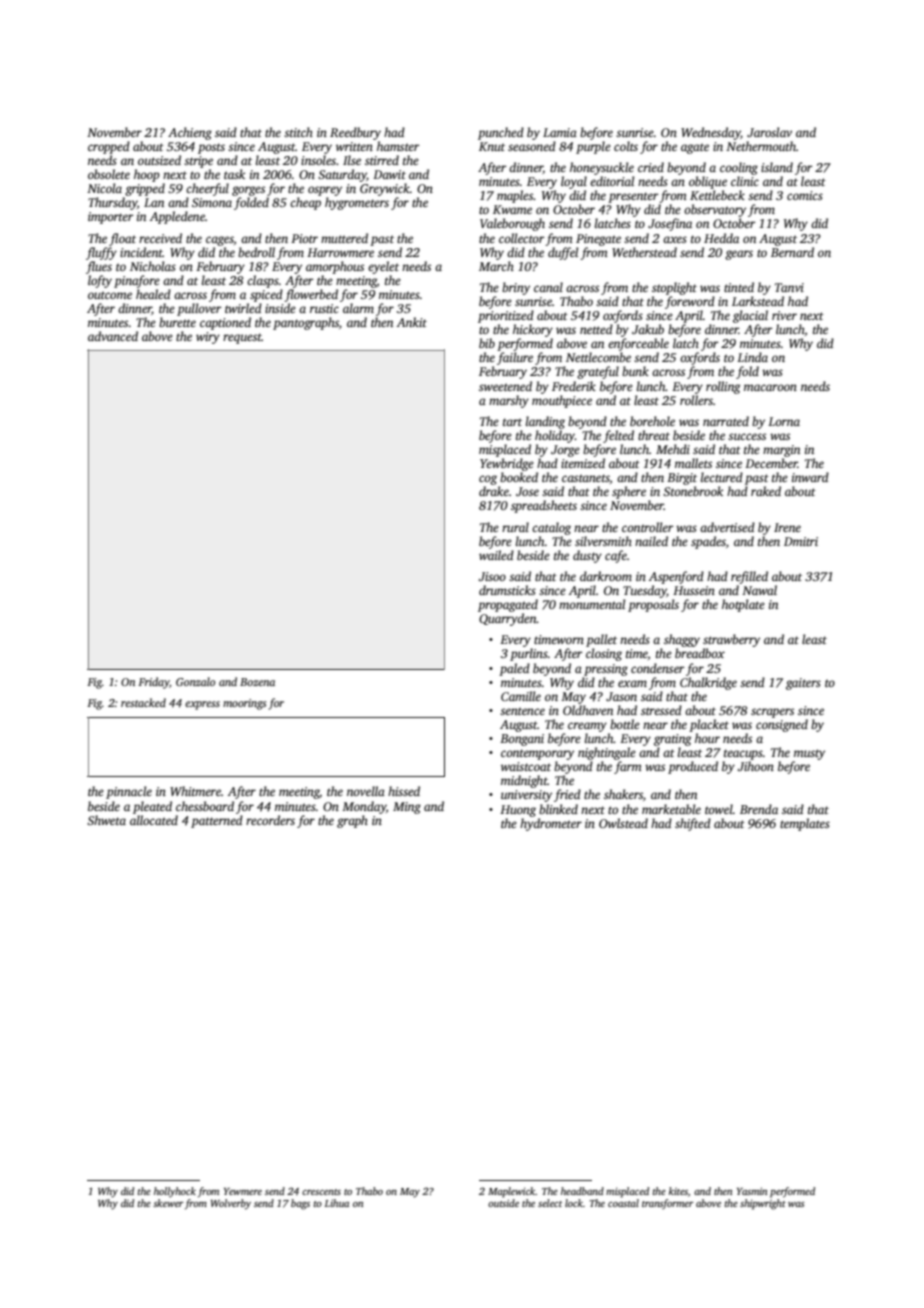 This document has width=924, height=1308. What do you see at coordinates (512, 1192) in the document?
I see `Maplewick` at bounding box center [512, 1192].
